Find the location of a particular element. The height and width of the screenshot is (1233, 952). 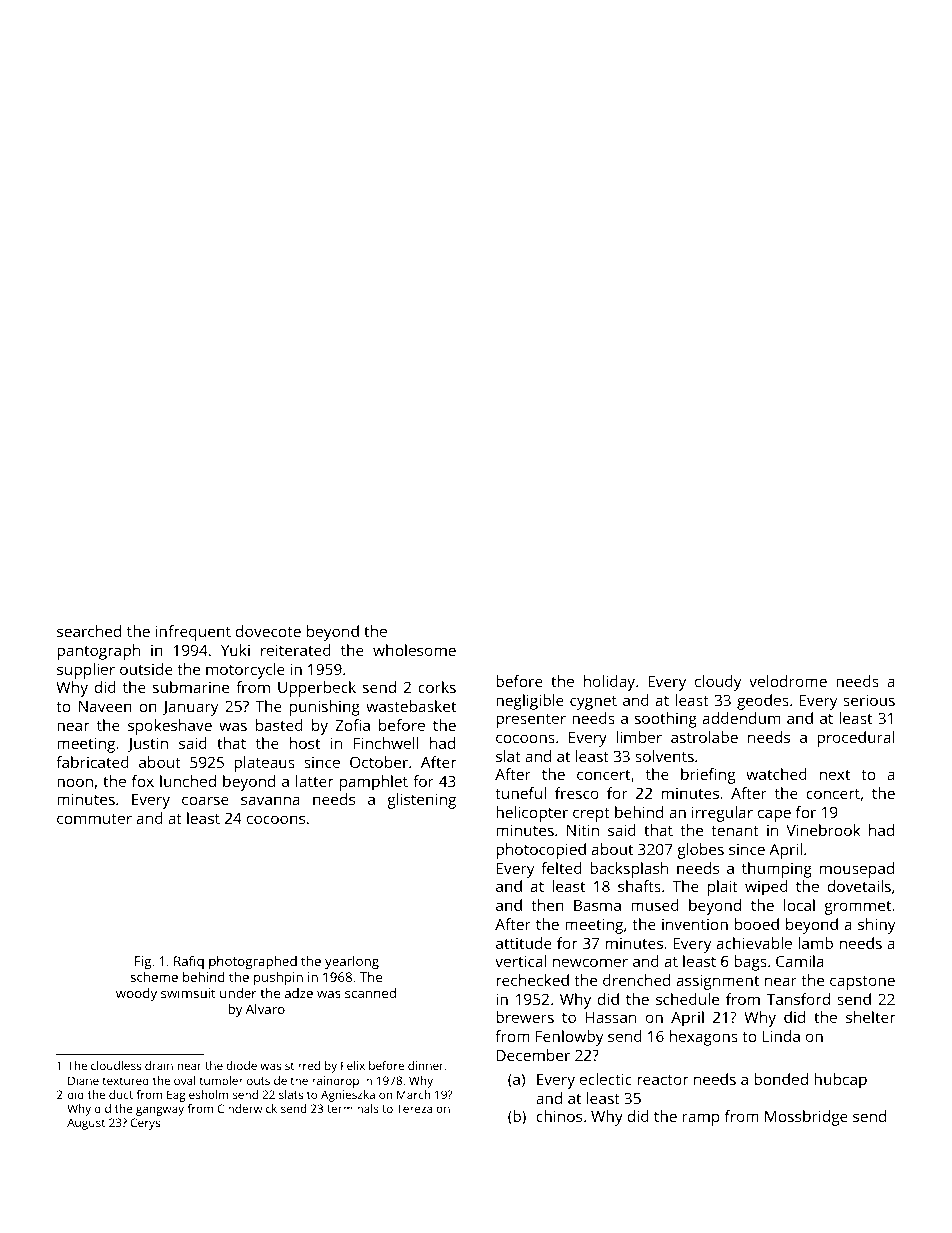

commuter is located at coordinates (94, 819).
